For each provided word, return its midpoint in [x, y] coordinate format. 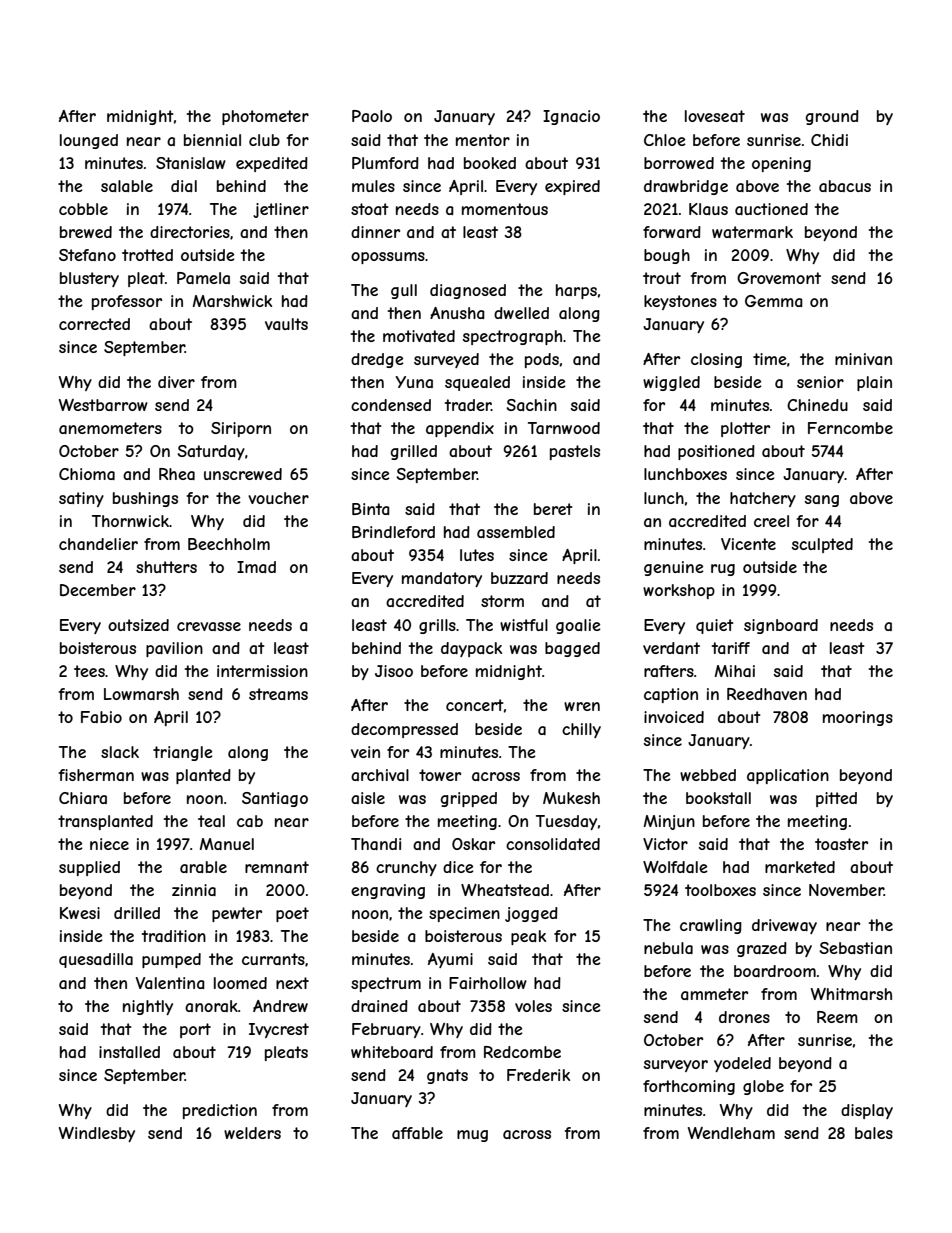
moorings [858, 718]
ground [832, 117]
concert [475, 705]
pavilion [174, 649]
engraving [388, 891]
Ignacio [571, 117]
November [846, 890]
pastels [575, 452]
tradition [174, 936]
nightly [148, 1007]
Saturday [211, 452]
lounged [89, 141]
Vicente [748, 544]
